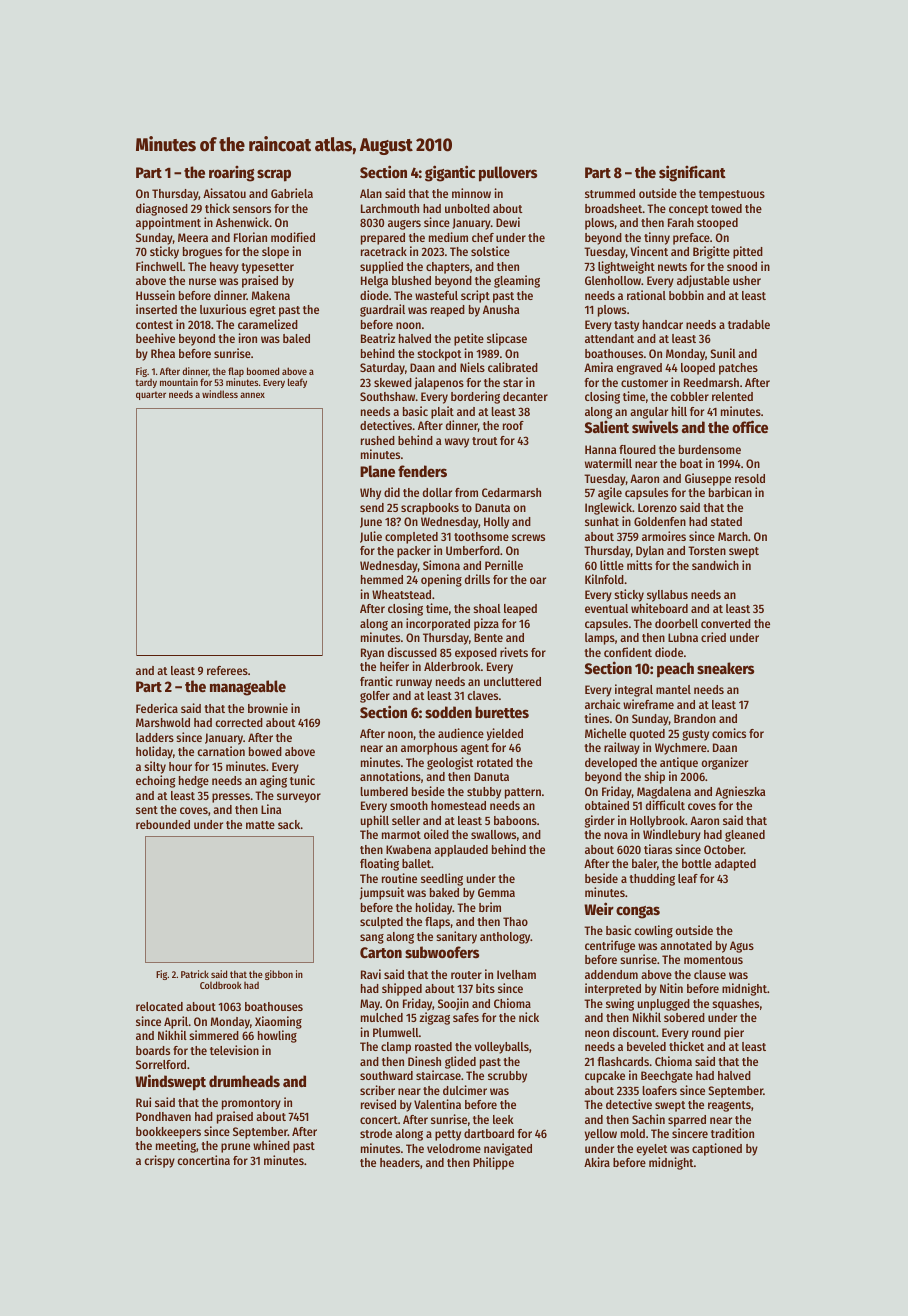 The height and width of the screenshot is (1316, 908). What do you see at coordinates (626, 326) in the screenshot?
I see `tasty` at bounding box center [626, 326].
